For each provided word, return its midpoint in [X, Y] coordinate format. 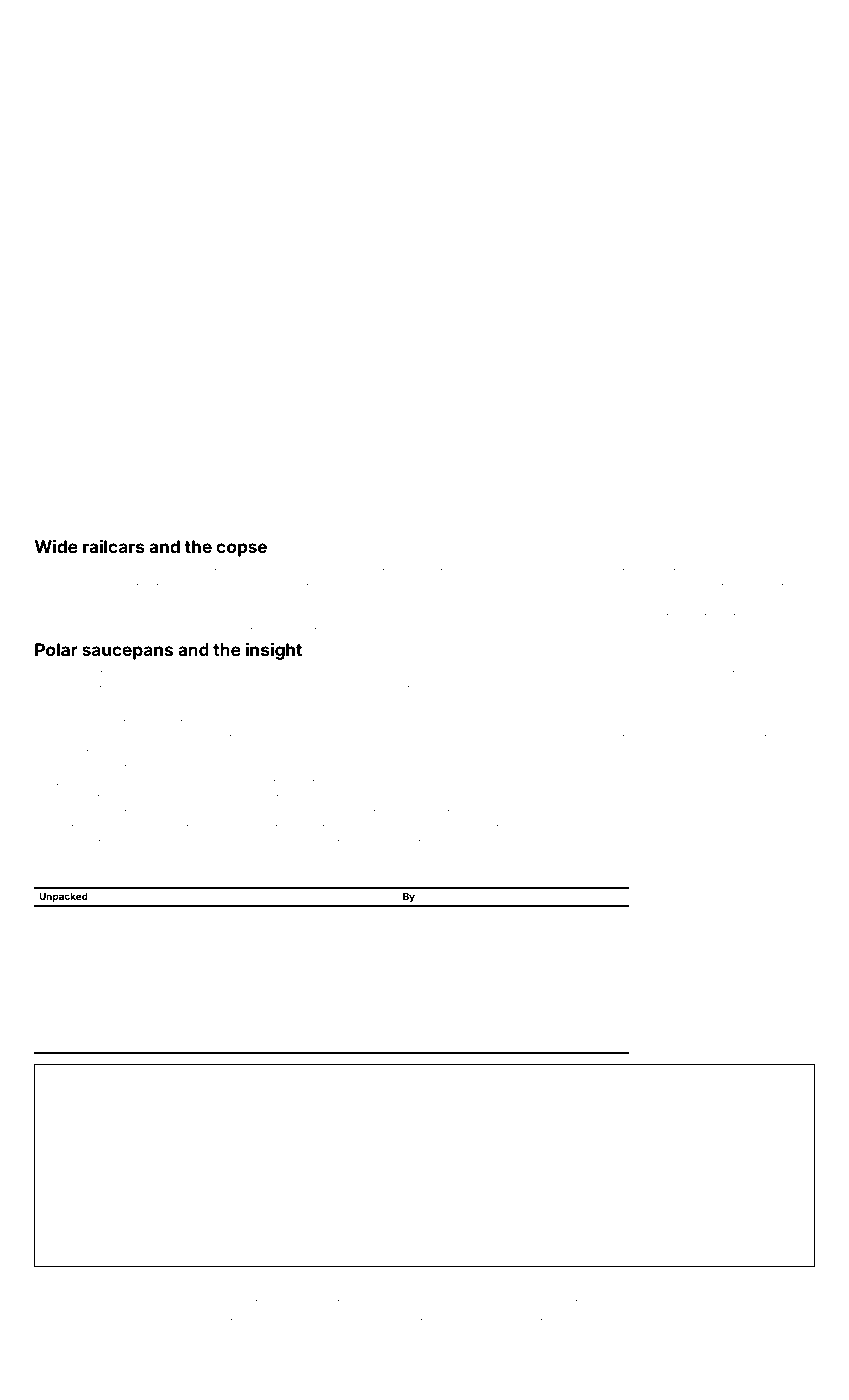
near [514, 1303]
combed [421, 988]
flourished [648, 737]
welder [575, 1322]
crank [85, 768]
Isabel [460, 587]
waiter [416, 1043]
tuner [234, 587]
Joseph [381, 1323]
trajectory [600, 1304]
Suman [89, 987]
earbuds [300, 738]
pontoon [231, 1323]
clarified [621, 571]
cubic [101, 1043]
